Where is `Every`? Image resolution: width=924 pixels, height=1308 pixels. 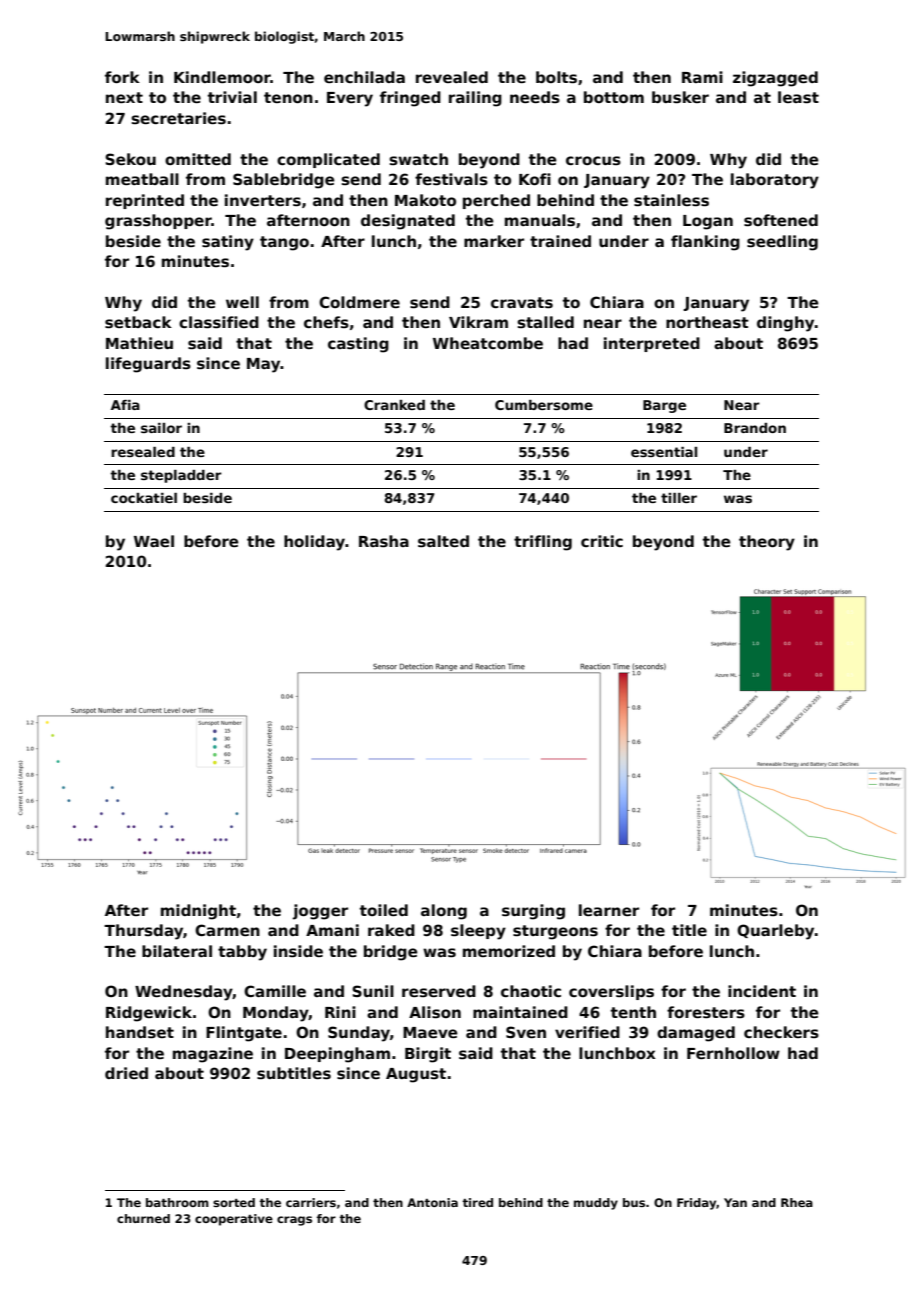 Every is located at coordinates (350, 99).
